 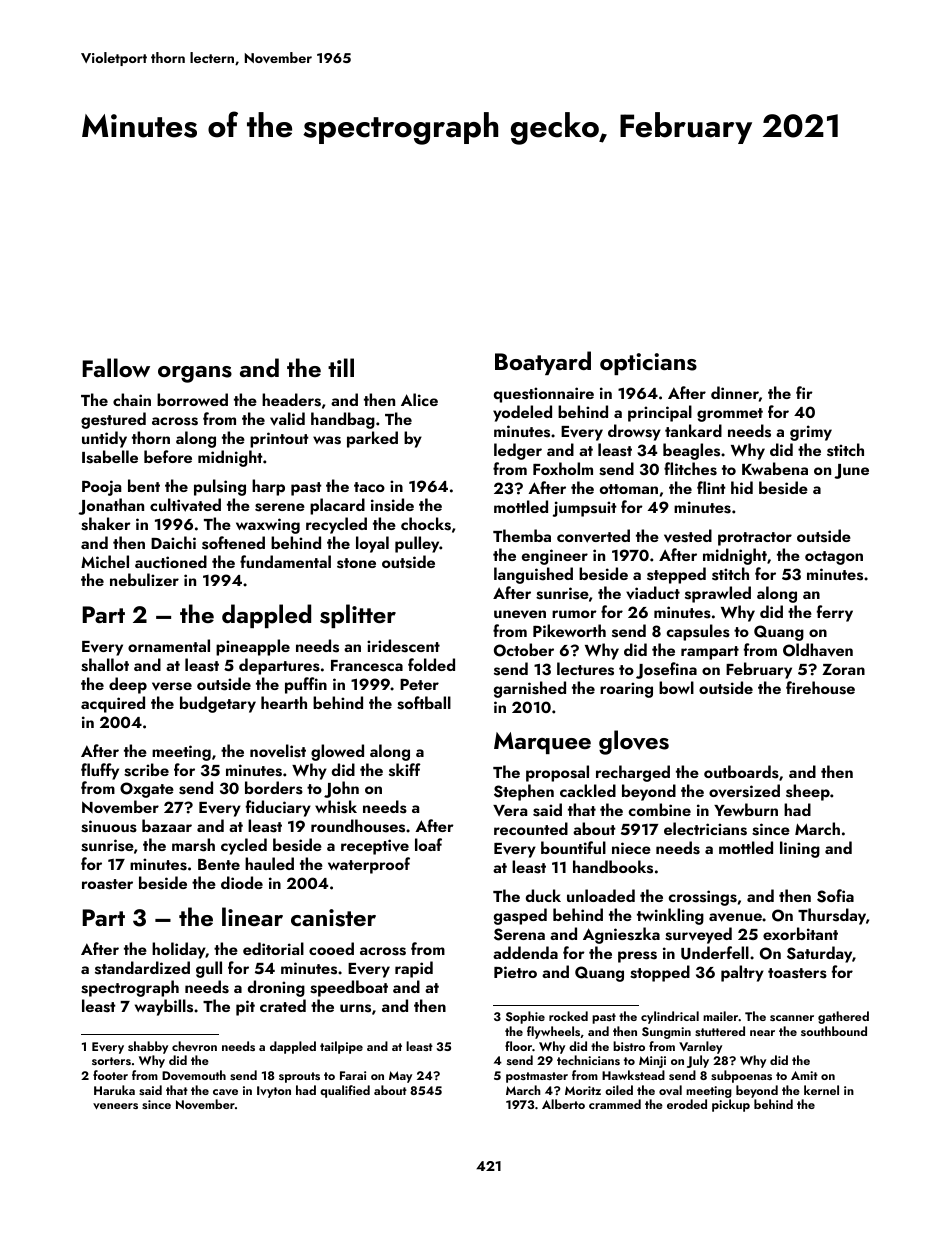 What do you see at coordinates (648, 364) in the page?
I see `opticians` at bounding box center [648, 364].
